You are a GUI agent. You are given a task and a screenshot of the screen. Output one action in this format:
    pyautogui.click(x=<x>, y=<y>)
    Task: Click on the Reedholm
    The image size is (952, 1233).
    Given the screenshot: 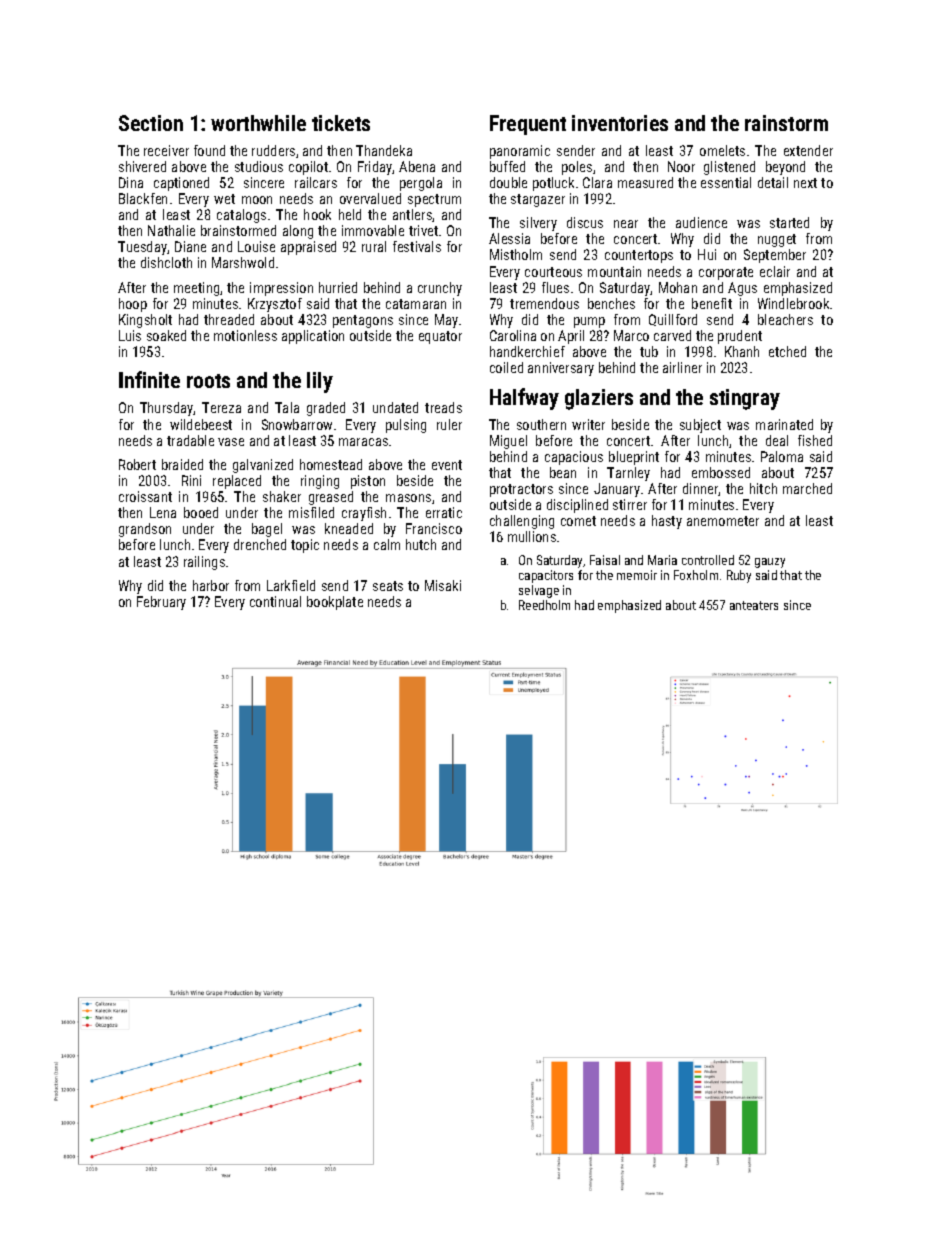 What is the action you would take?
    pyautogui.click(x=544, y=605)
